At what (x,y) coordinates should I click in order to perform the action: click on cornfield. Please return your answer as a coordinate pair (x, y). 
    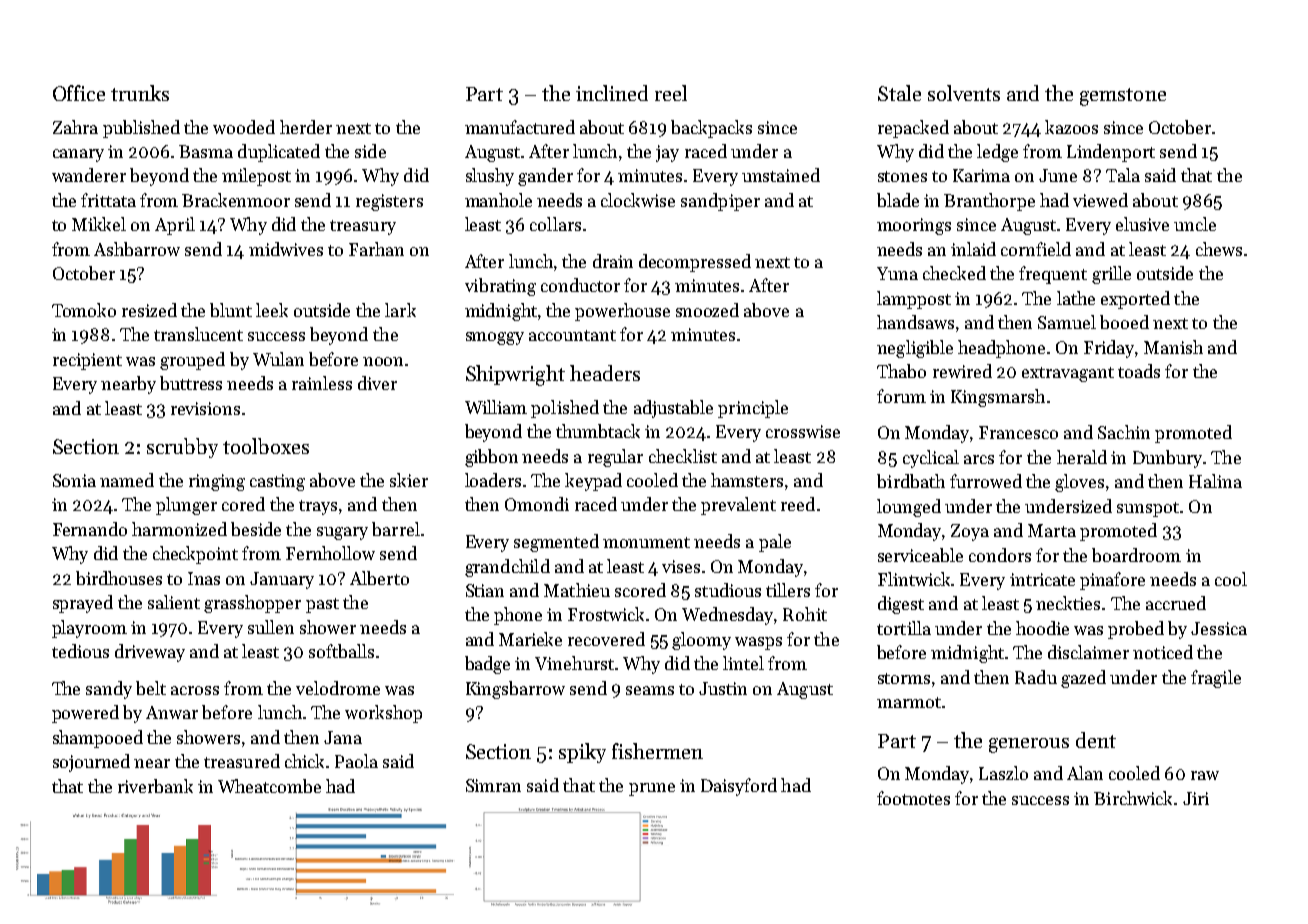
    Looking at the image, I should click on (1036, 249).
